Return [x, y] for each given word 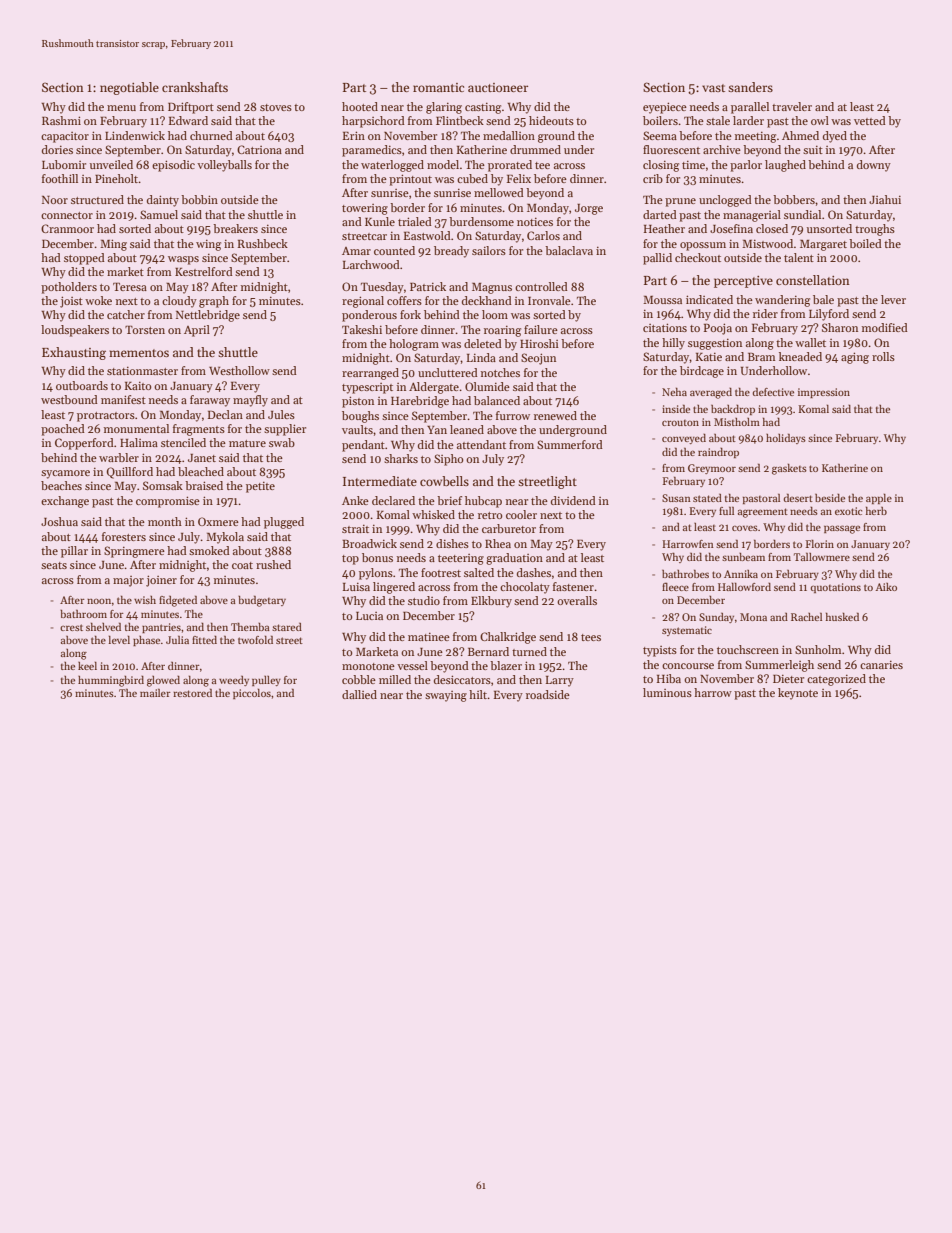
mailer [155, 693]
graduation [514, 559]
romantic [438, 87]
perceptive [743, 282]
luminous [667, 692]
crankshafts [195, 87]
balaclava [569, 250]
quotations [835, 588]
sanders [750, 87]
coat [242, 565]
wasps [183, 260]
